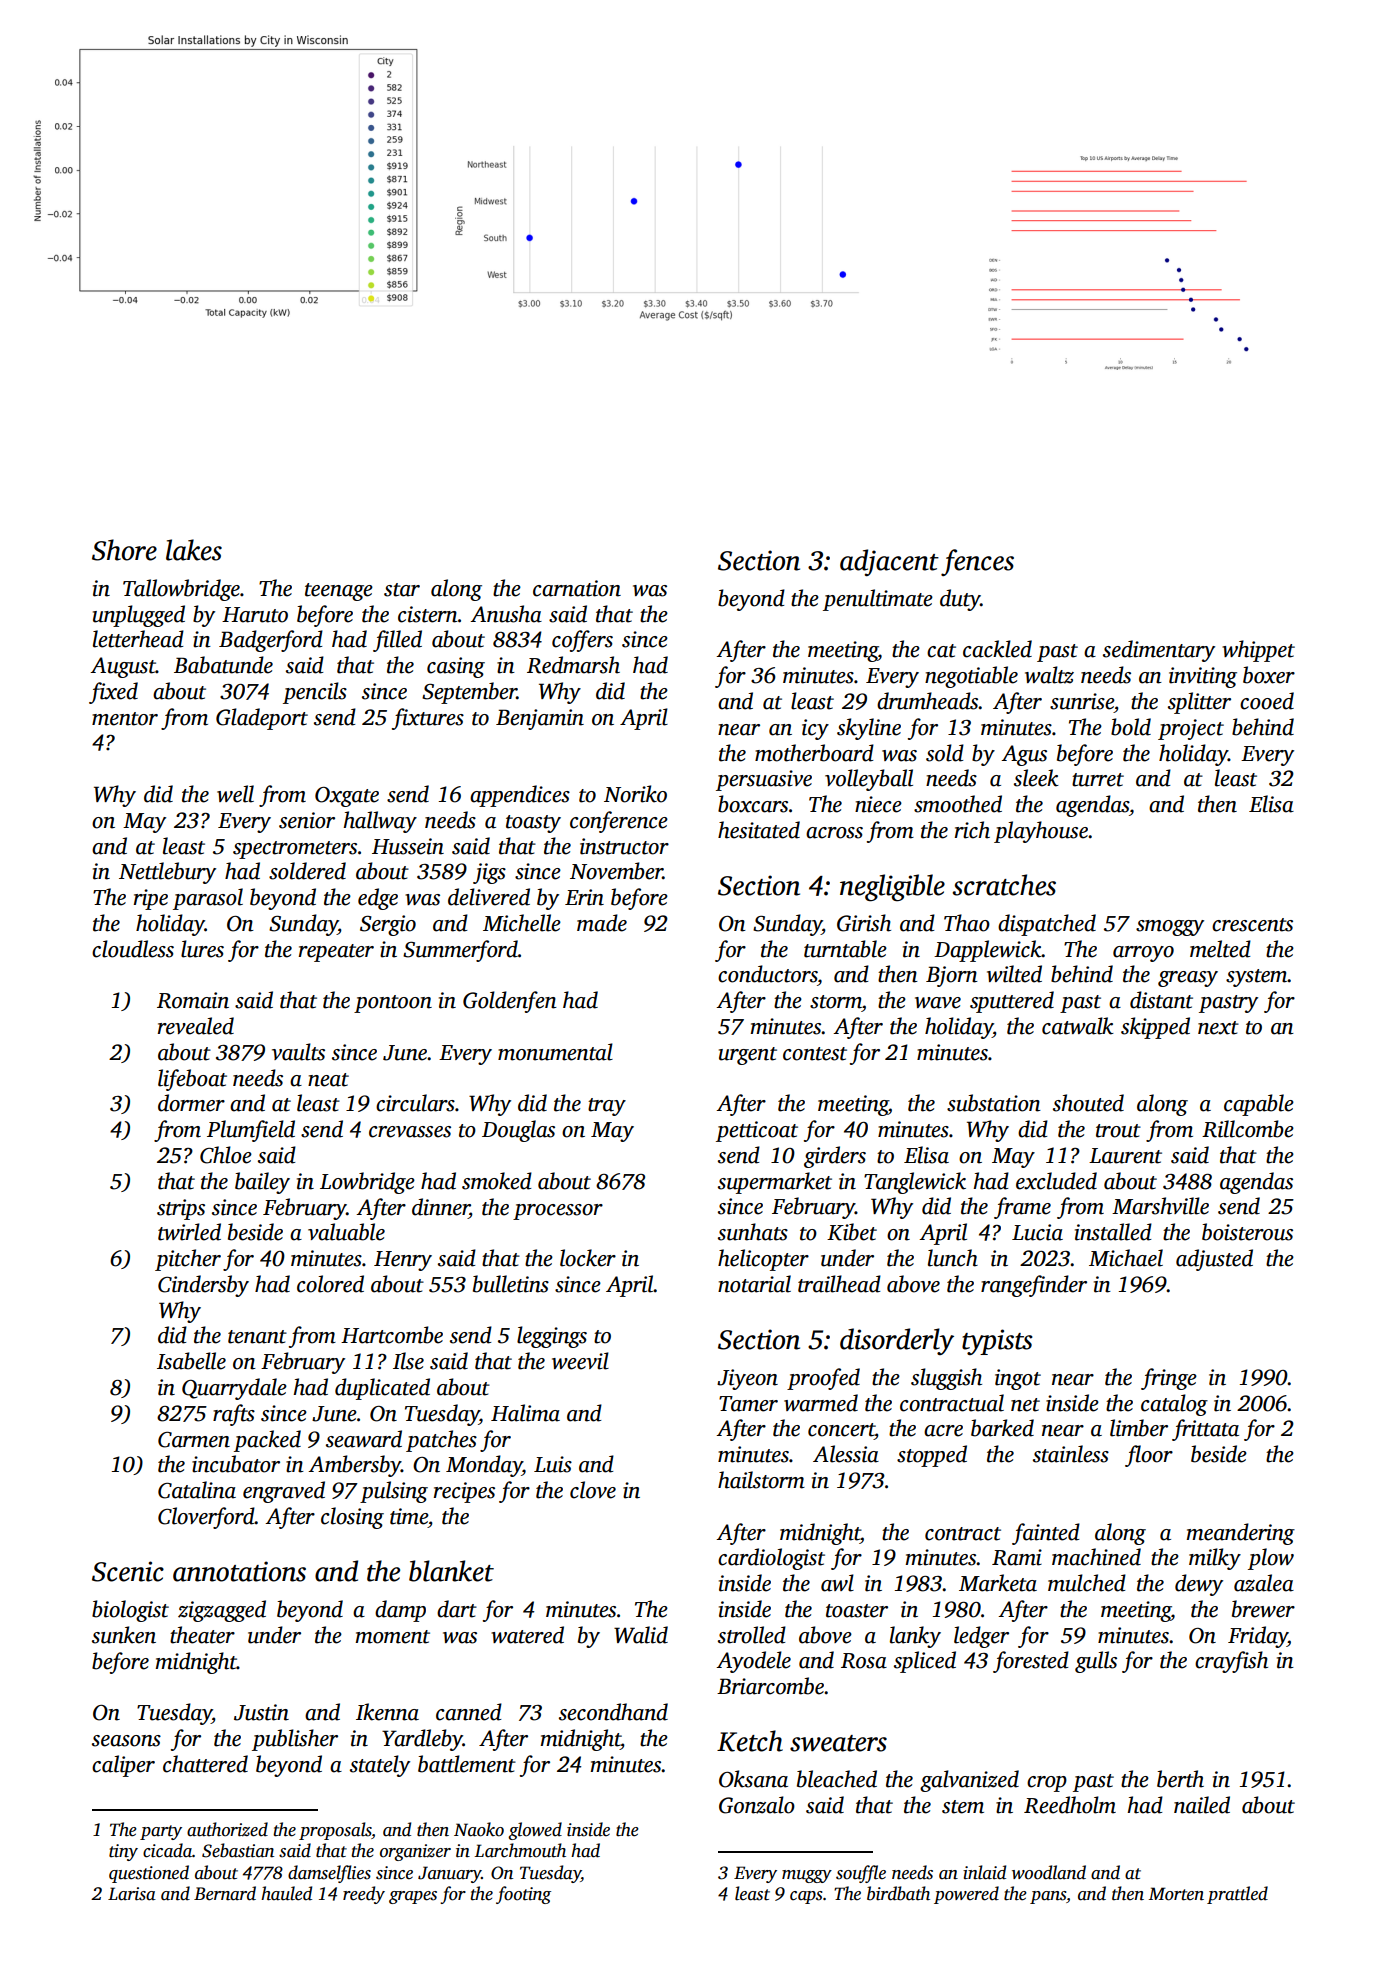  Describe the element at coordinates (861, 1874) in the screenshot. I see `souffle` at that location.
